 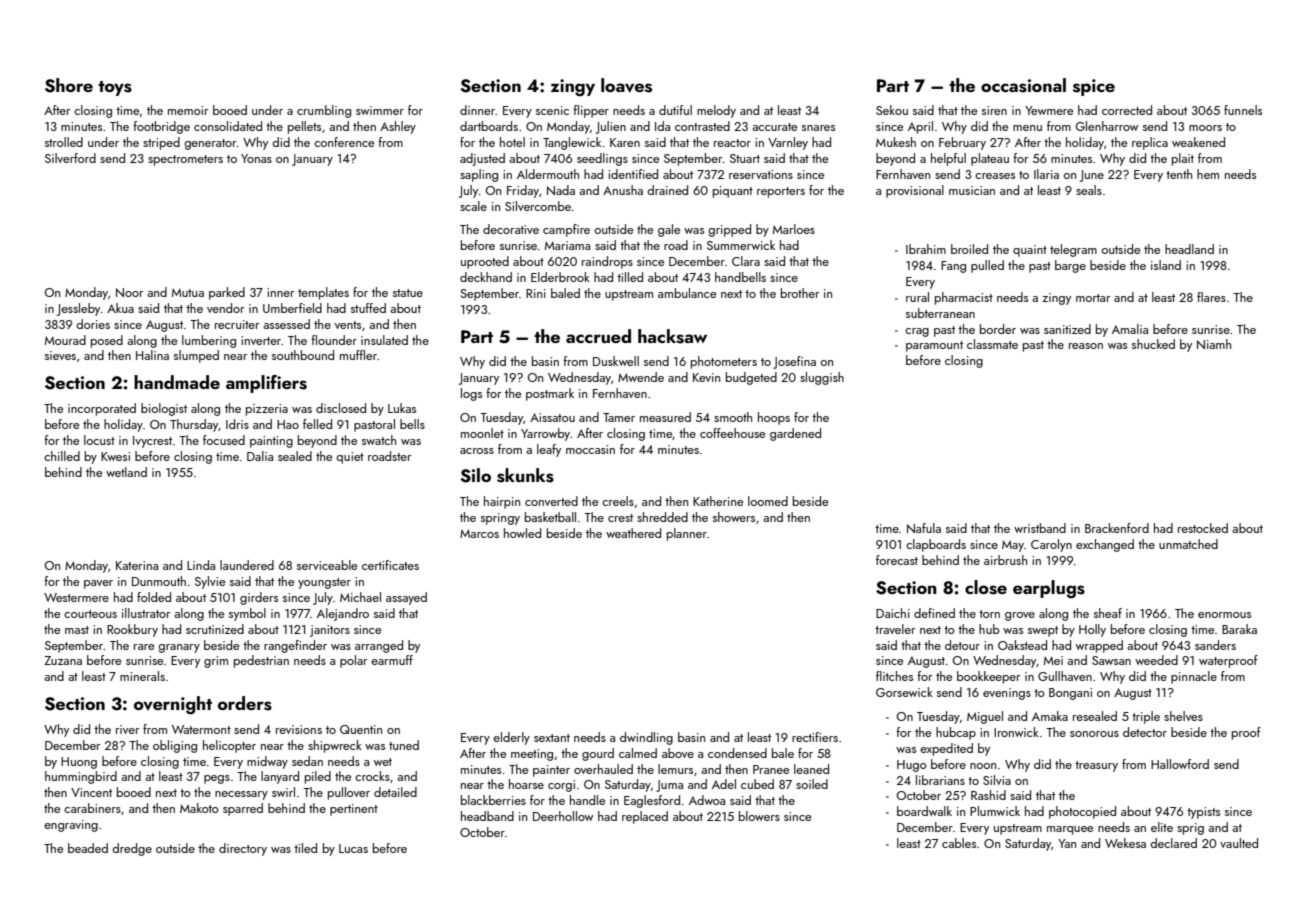 I want to click on loaves, so click(x=626, y=85).
